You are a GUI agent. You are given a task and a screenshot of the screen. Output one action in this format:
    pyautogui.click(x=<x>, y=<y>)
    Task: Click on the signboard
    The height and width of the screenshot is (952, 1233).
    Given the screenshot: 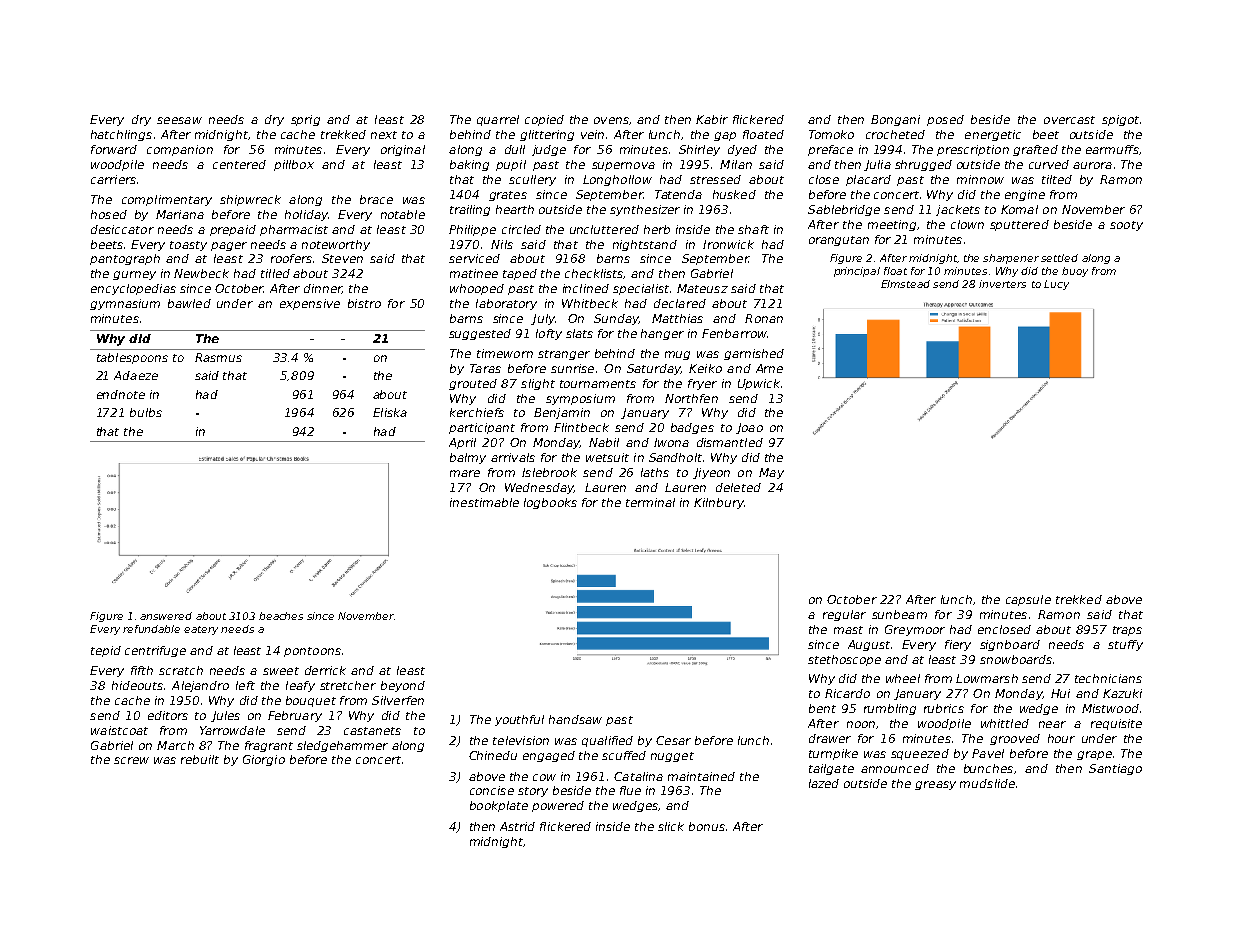 What is the action you would take?
    pyautogui.click(x=1010, y=645)
